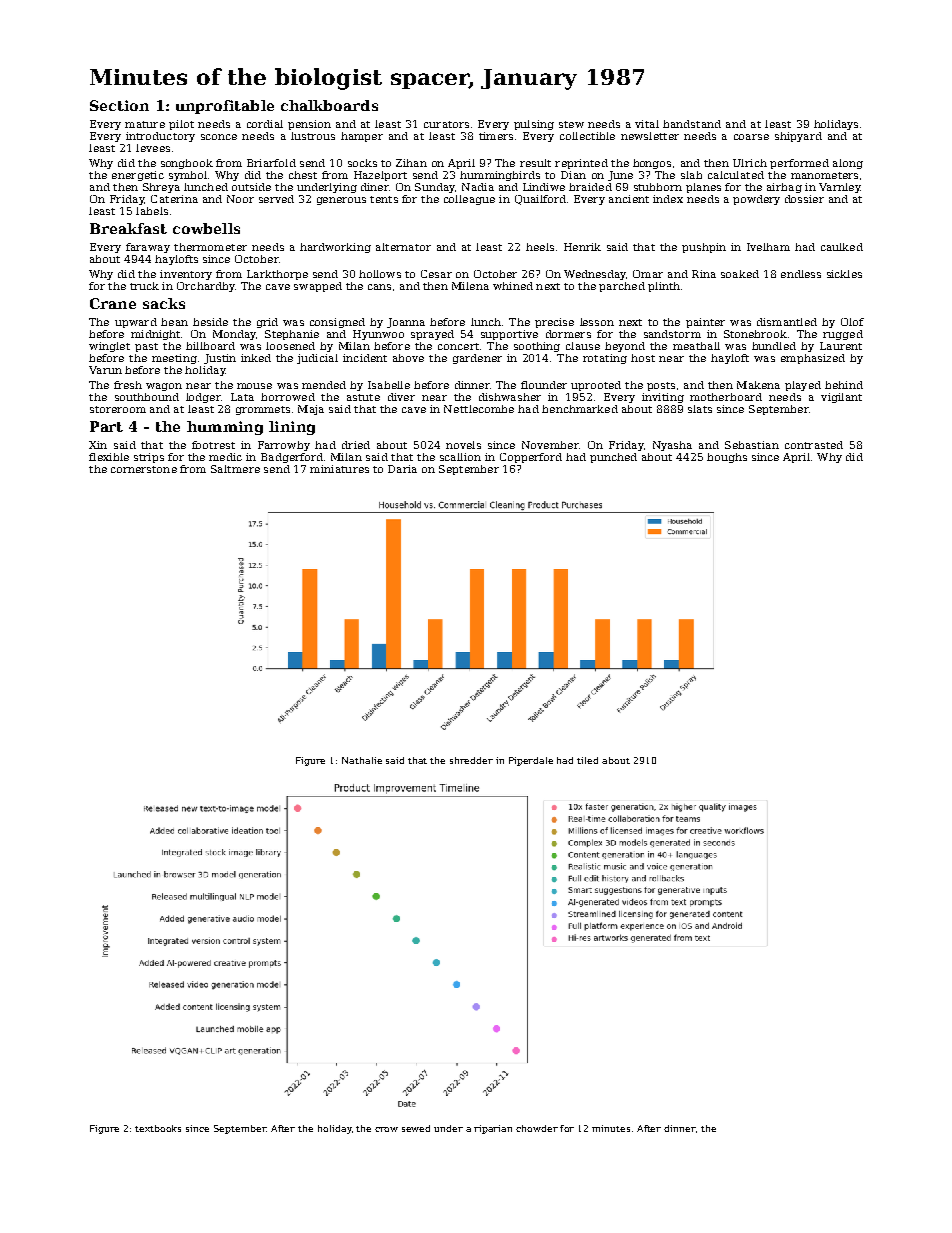 The height and width of the screenshot is (1233, 952). Describe the element at coordinates (362, 760) in the screenshot. I see `Nathalie` at that location.
